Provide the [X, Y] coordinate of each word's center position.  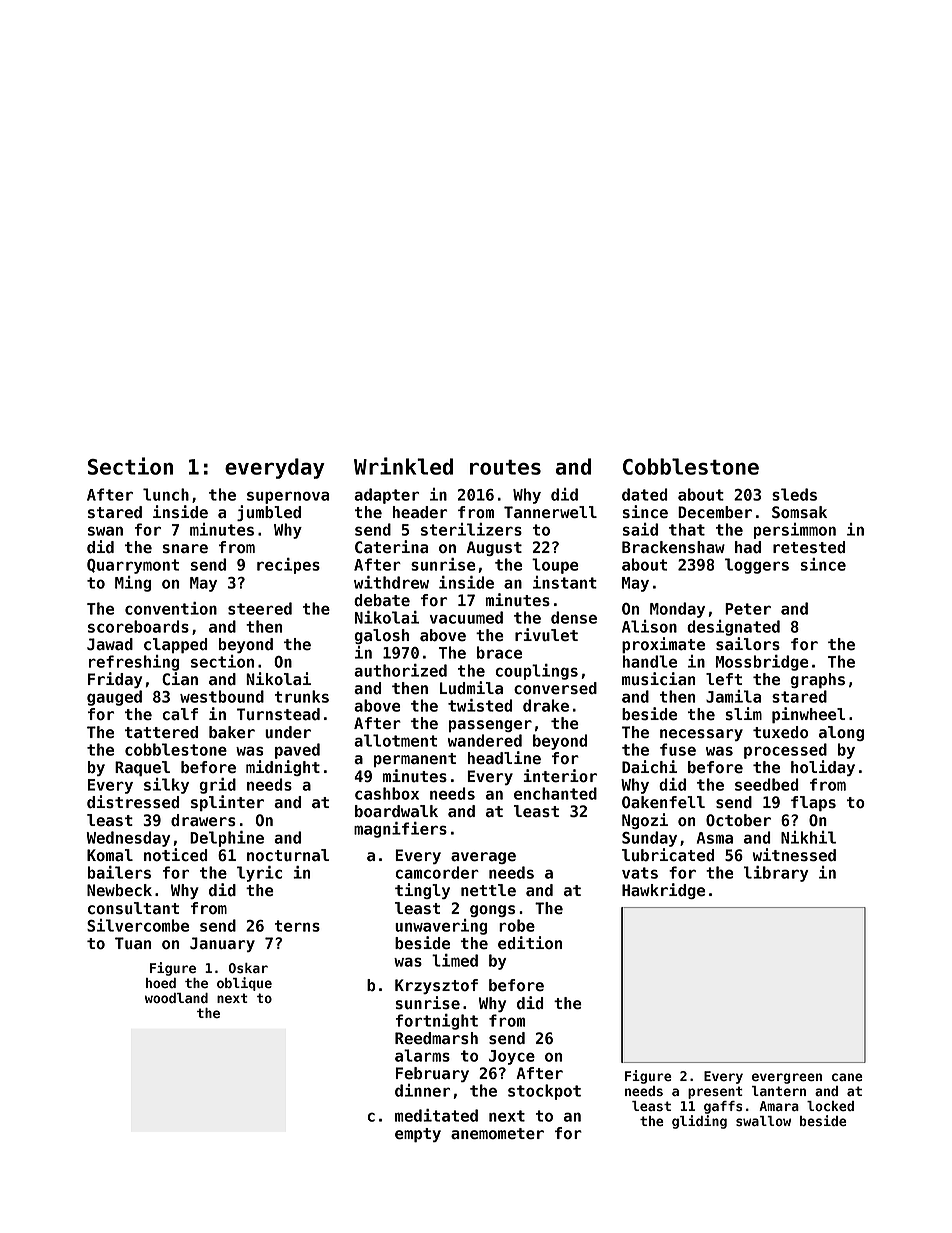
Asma [715, 838]
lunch [166, 494]
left [724, 679]
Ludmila [471, 688]
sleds [794, 494]
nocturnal [288, 855]
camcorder [437, 872]
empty [418, 1135]
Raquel [142, 768]
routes [505, 467]
